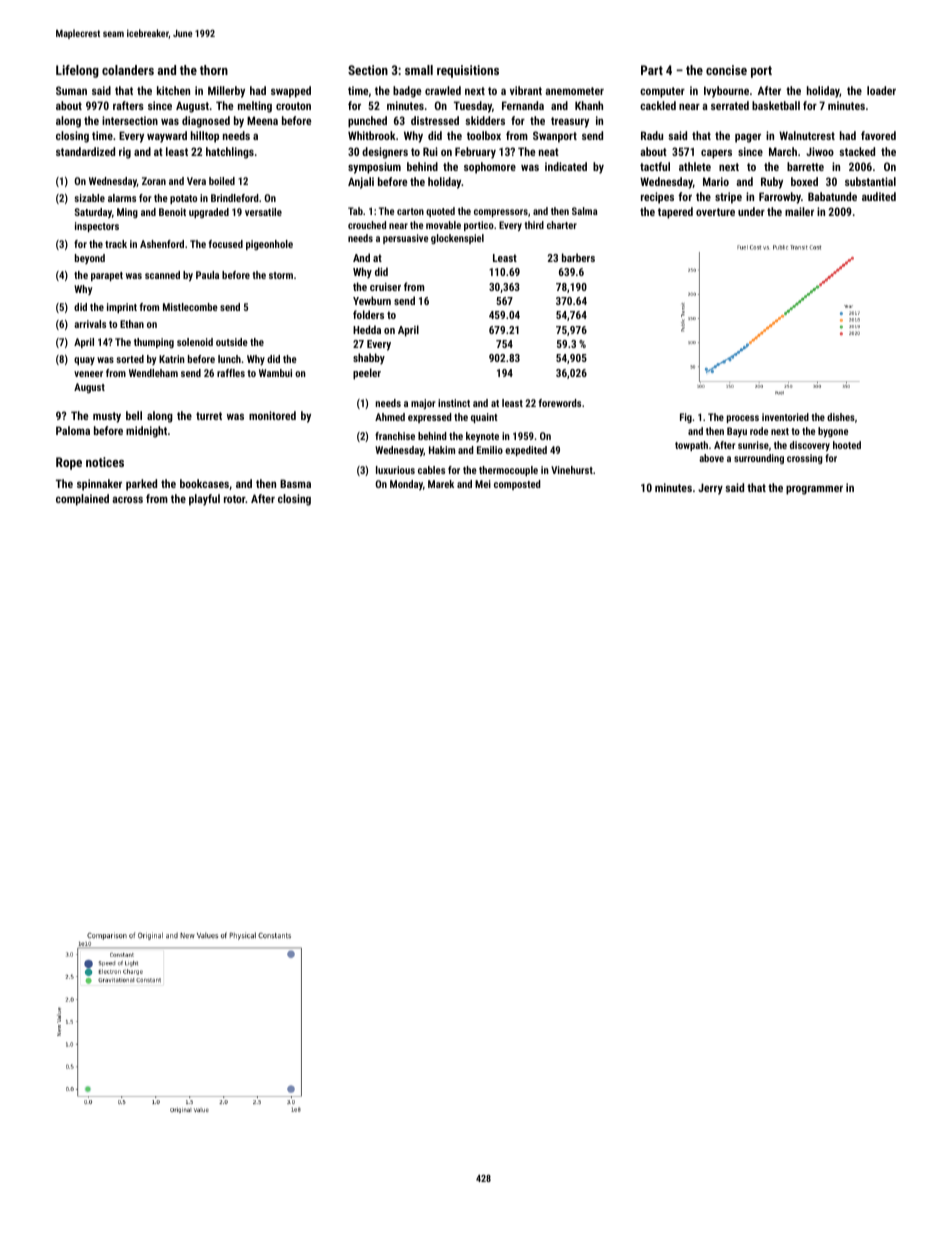 The image size is (952, 1233). Describe the element at coordinates (105, 462) in the screenshot. I see `notices` at that location.
